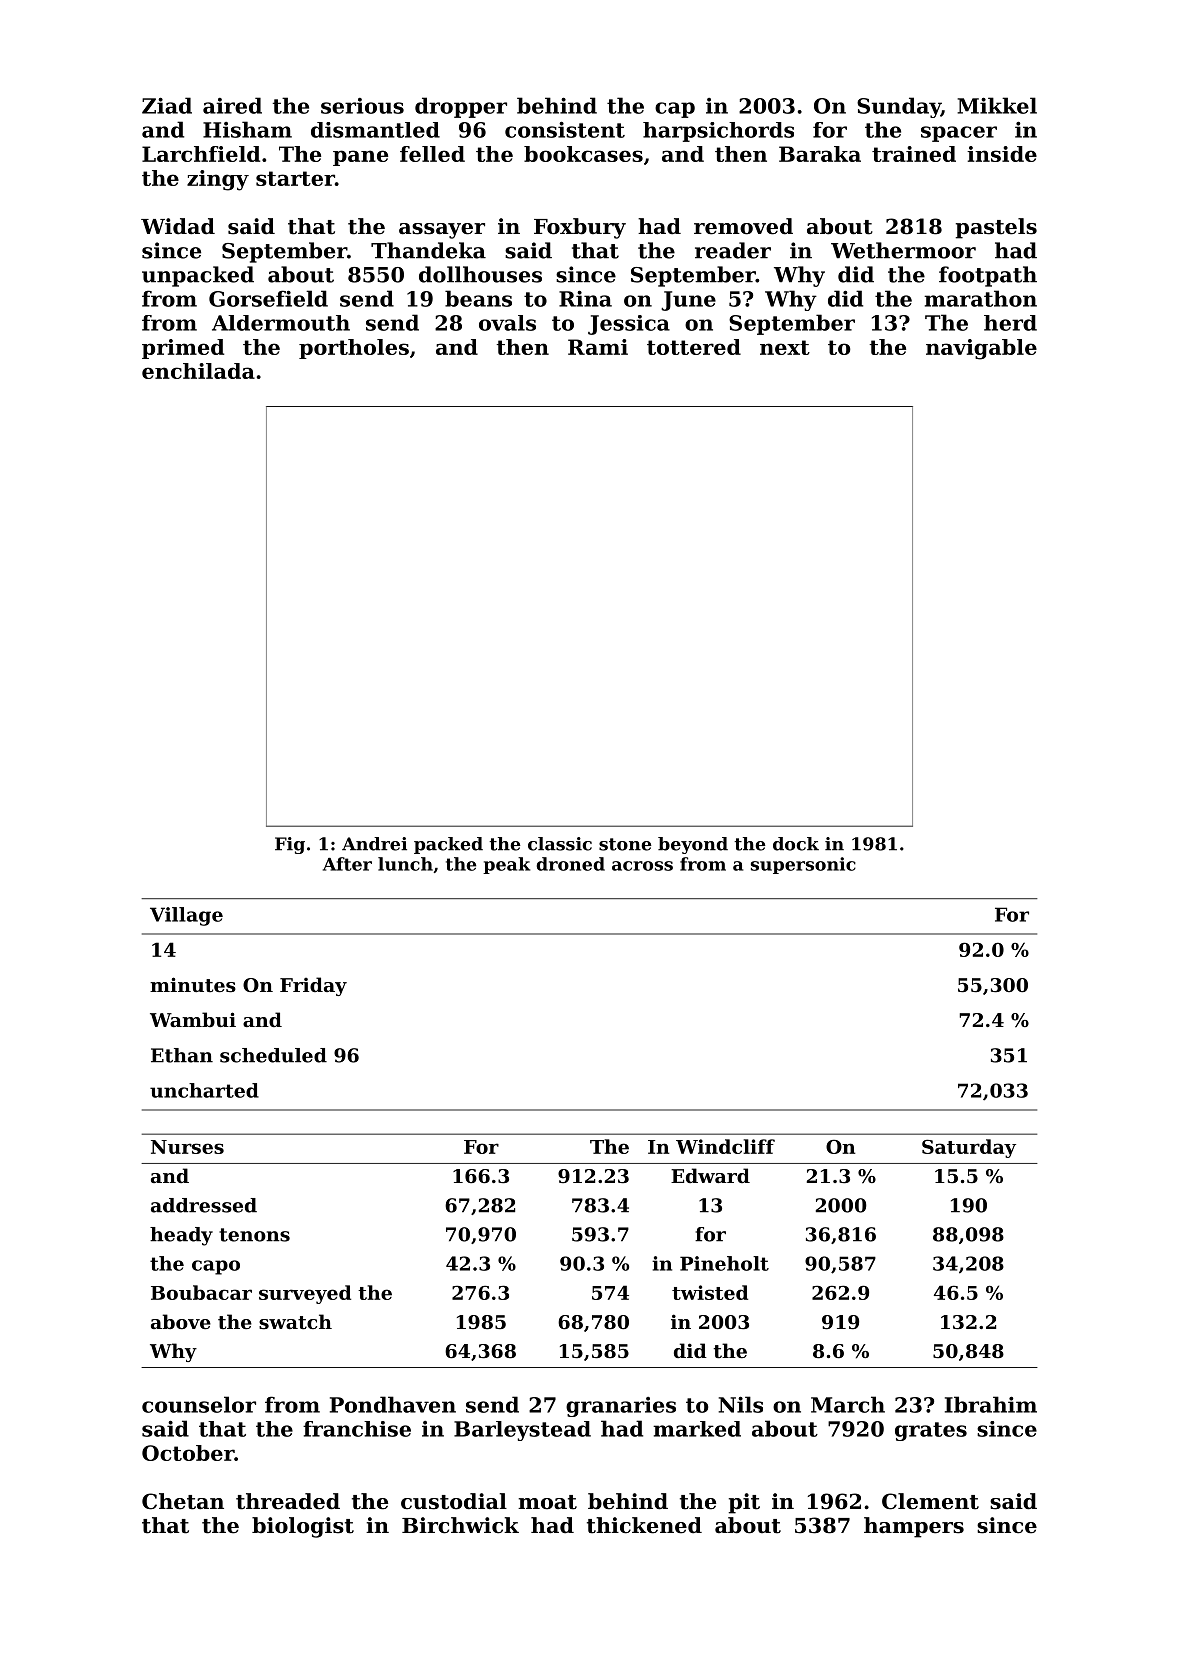 The height and width of the image is (1667, 1179). I want to click on custodial, so click(454, 1501).
